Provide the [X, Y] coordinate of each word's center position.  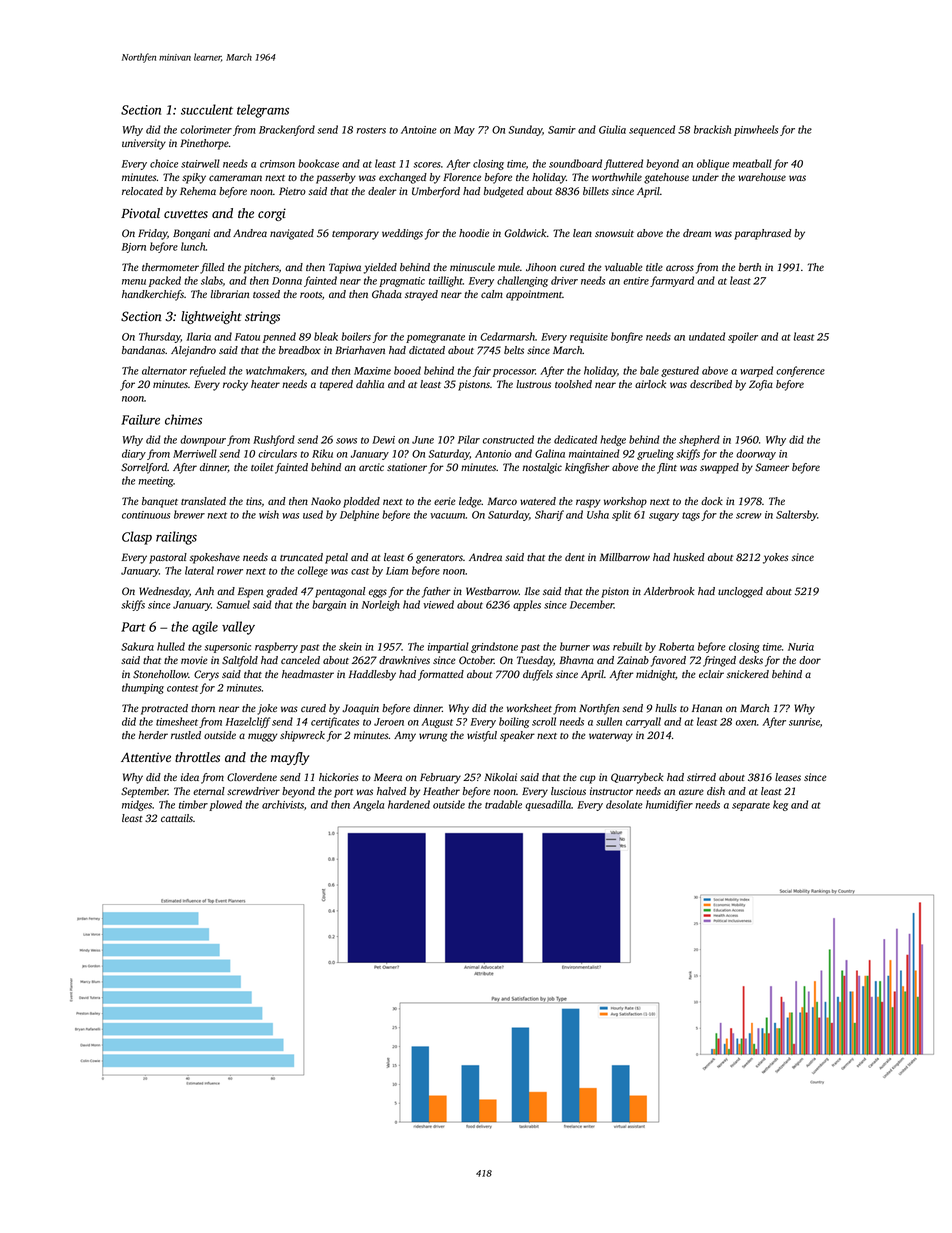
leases [788, 777]
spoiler [743, 337]
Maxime [372, 371]
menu [134, 282]
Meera [388, 777]
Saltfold [240, 661]
